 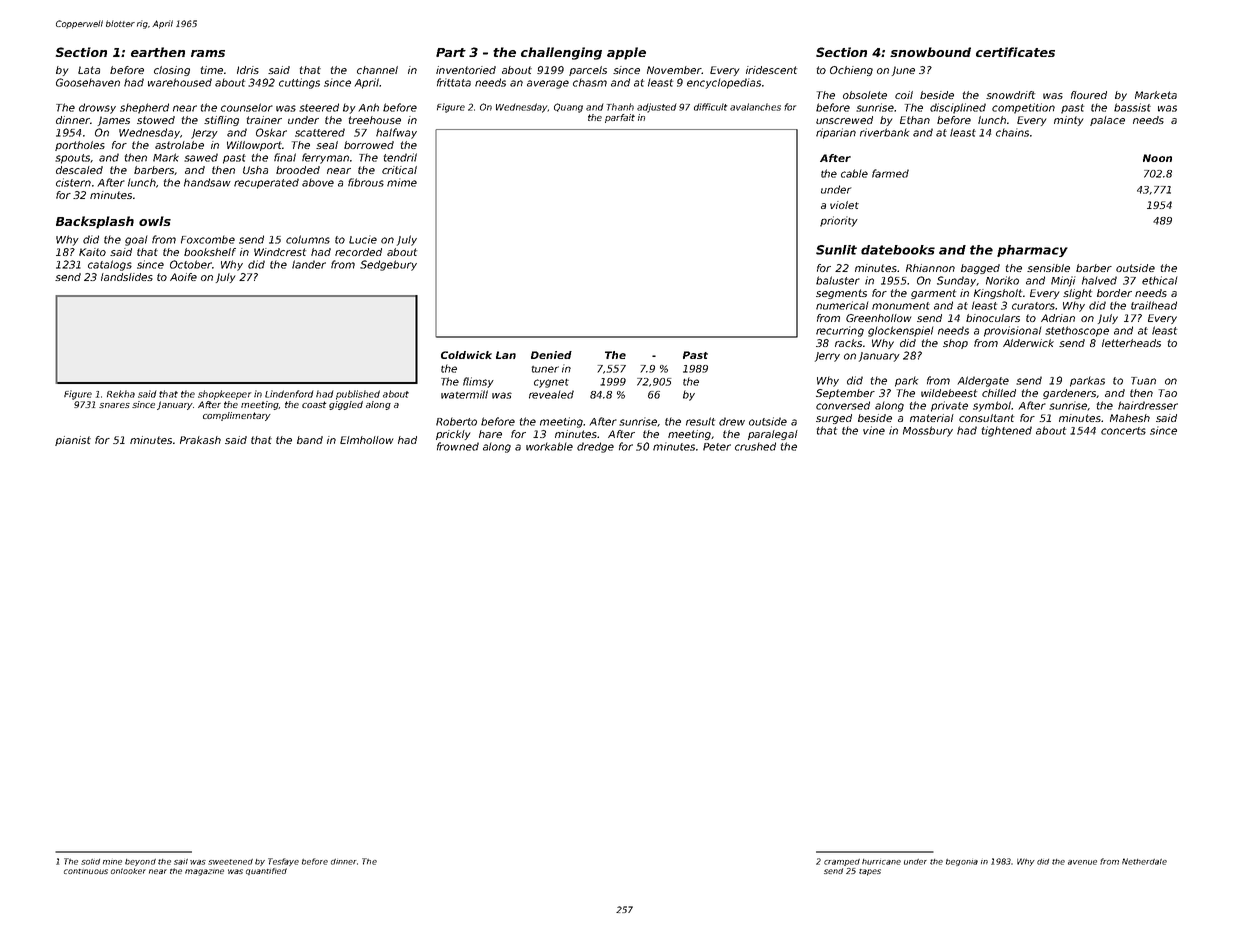 What do you see at coordinates (155, 221) in the page?
I see `owls` at bounding box center [155, 221].
